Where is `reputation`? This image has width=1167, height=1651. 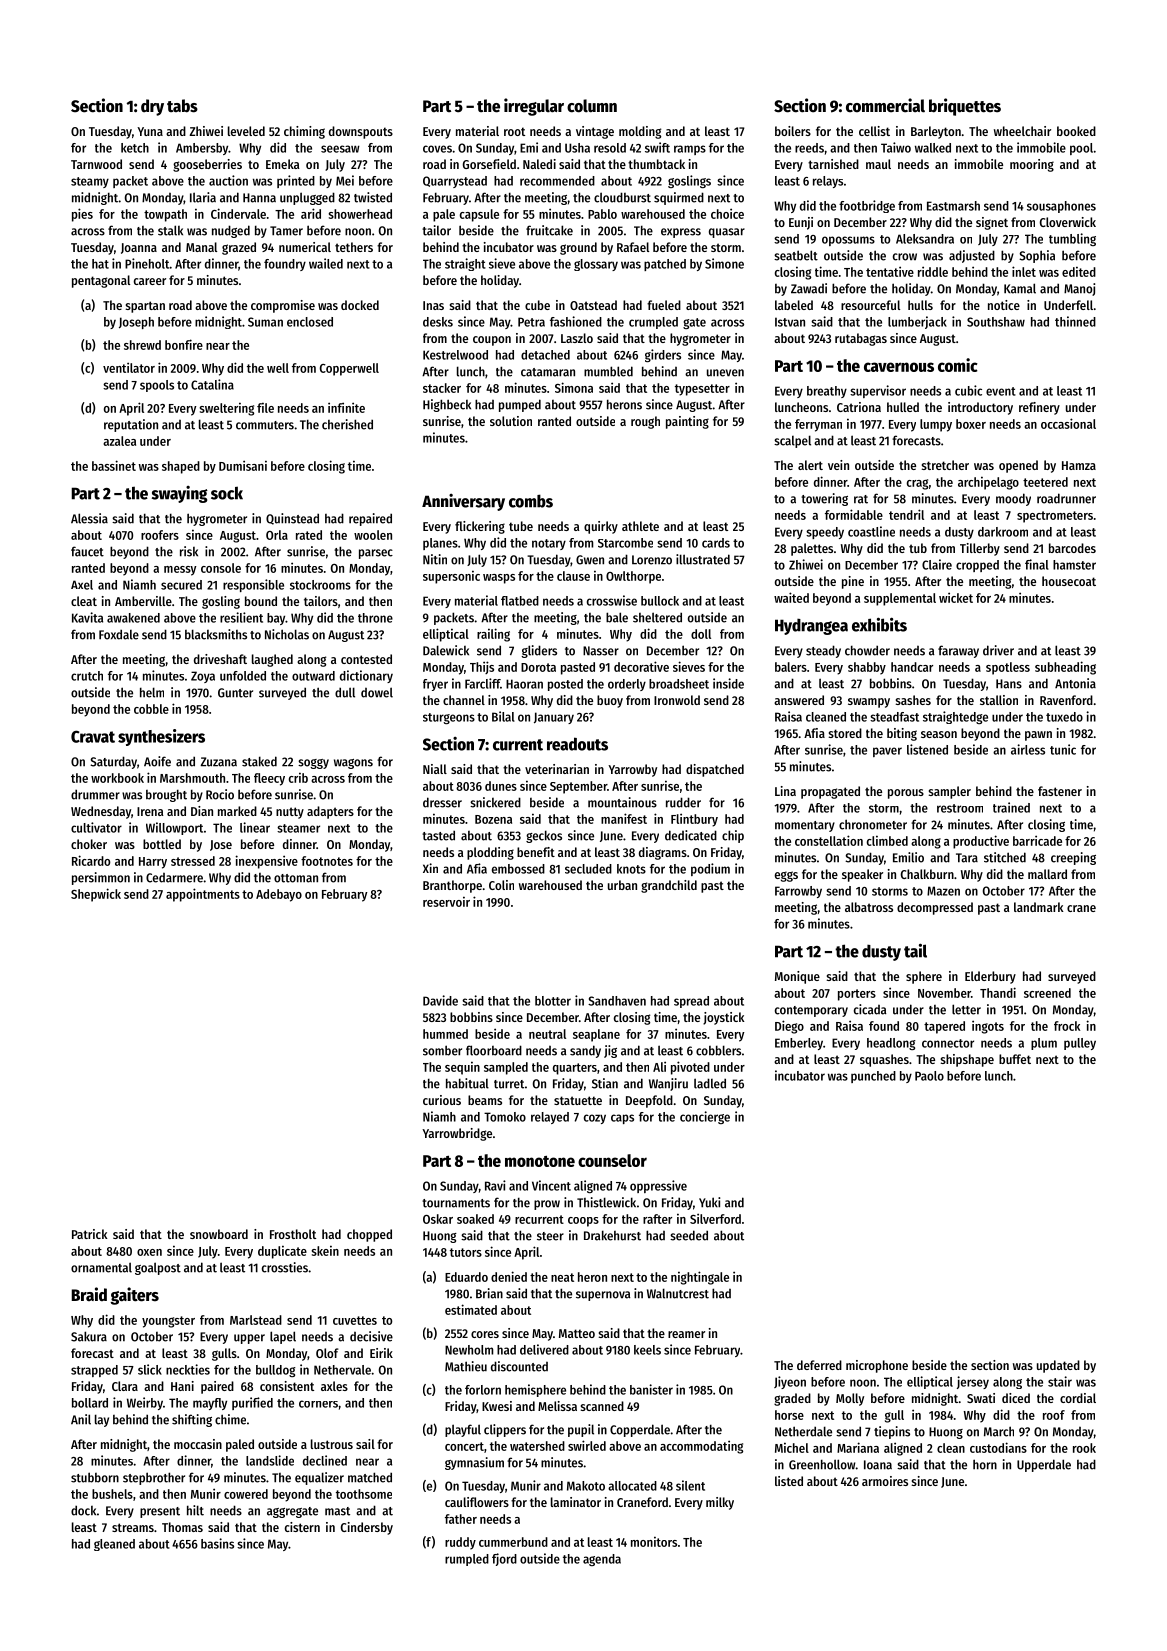
reputation is located at coordinates (131, 425).
